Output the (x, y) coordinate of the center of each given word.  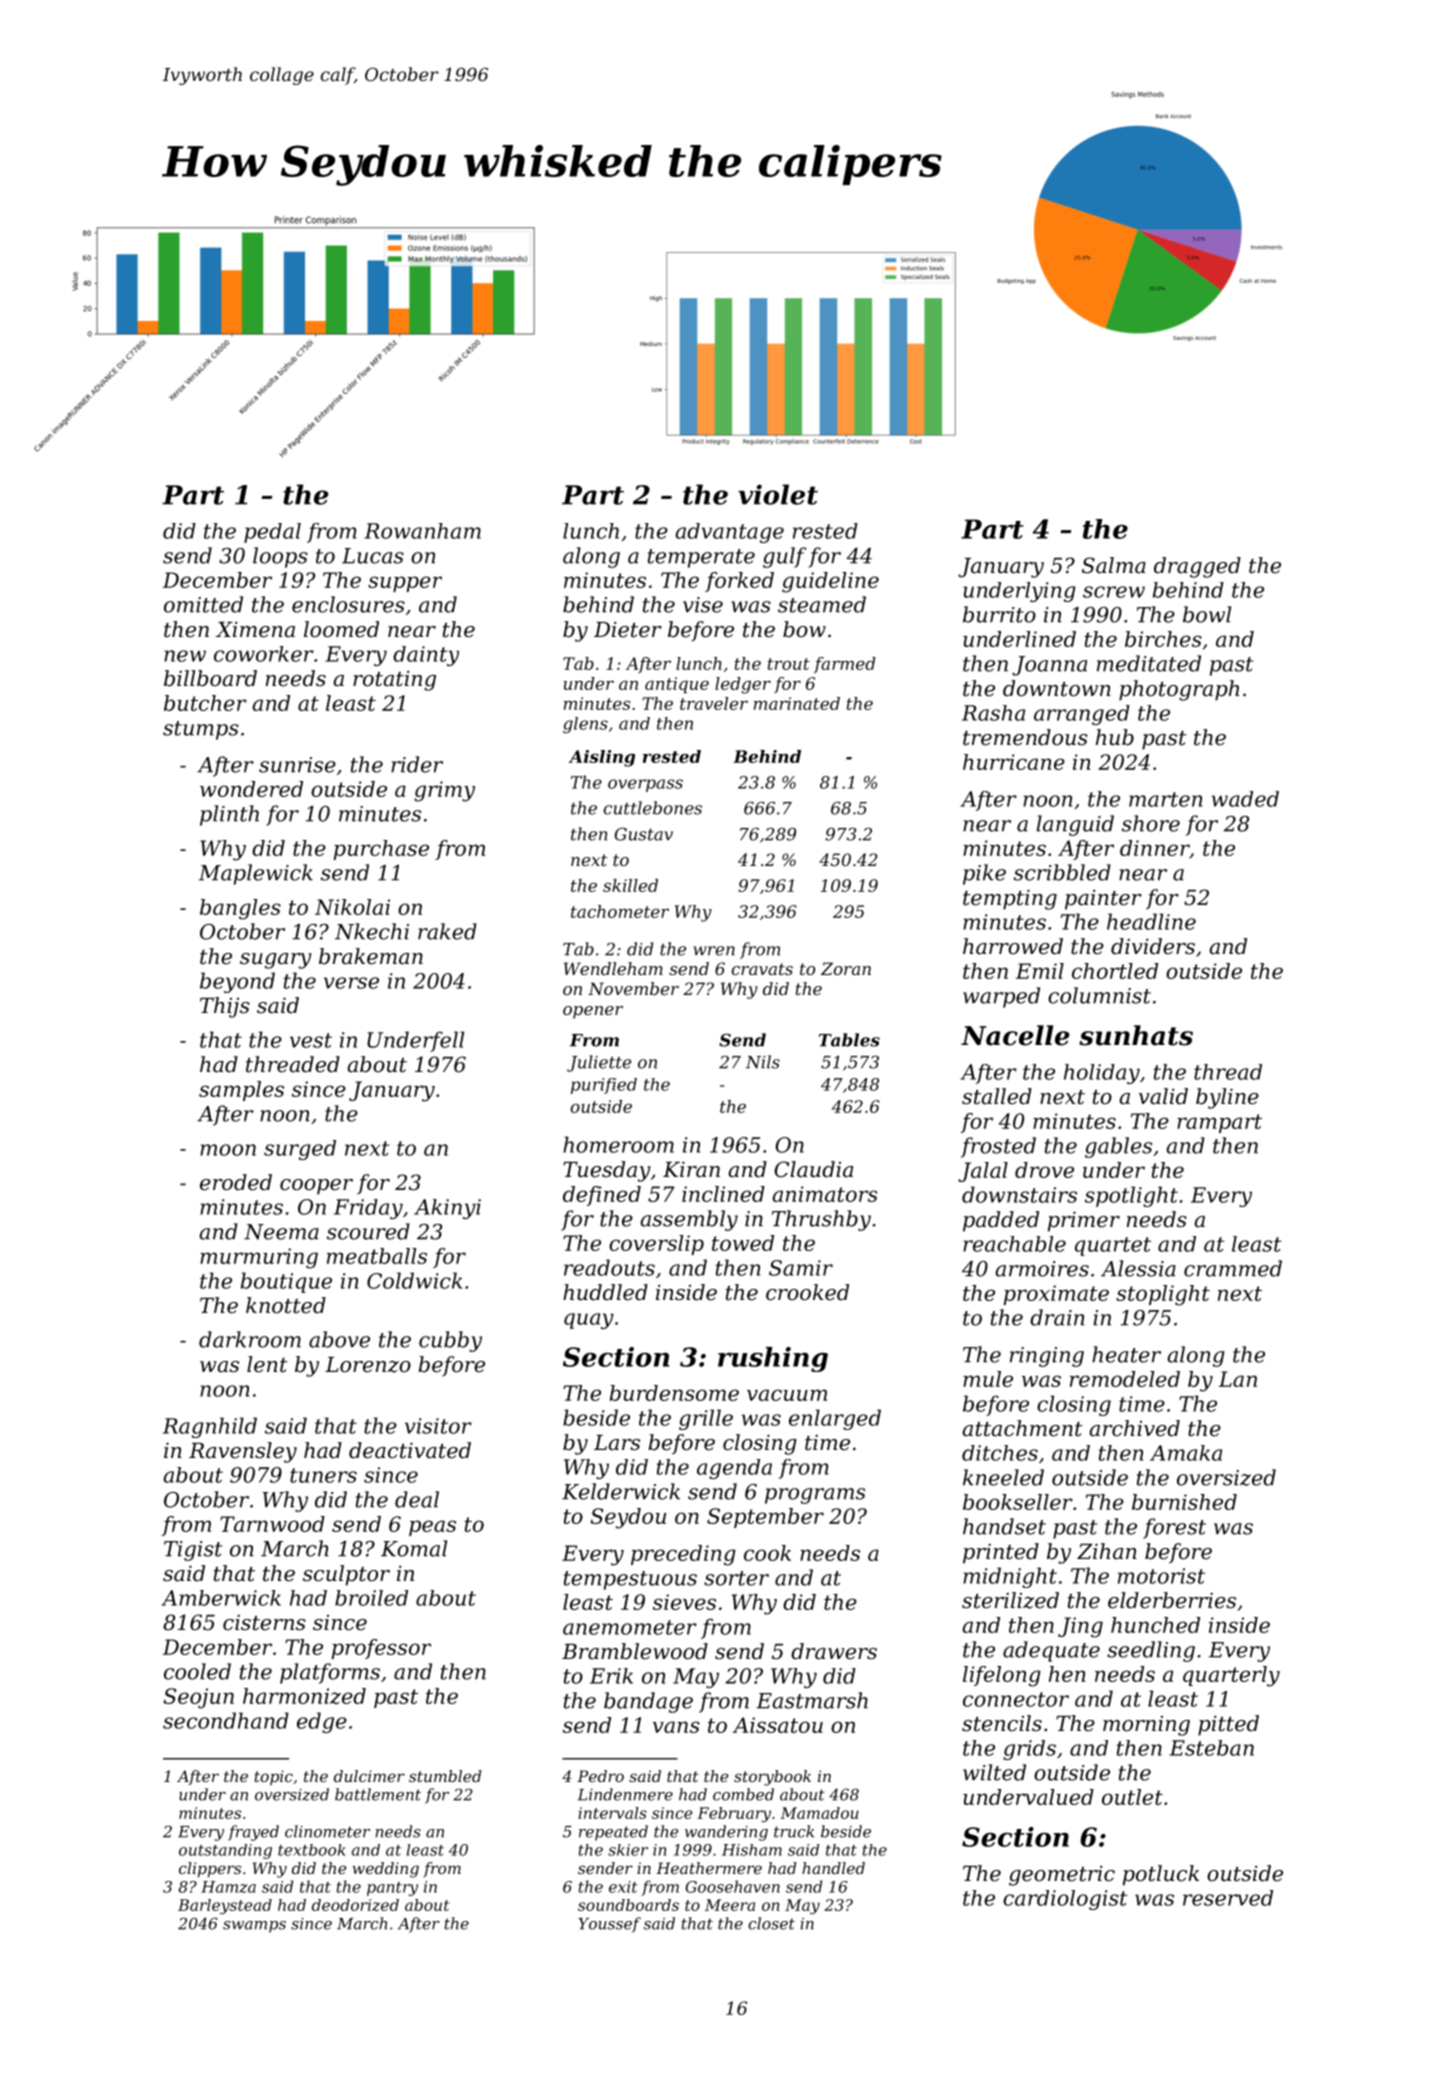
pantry (392, 1889)
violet (778, 494)
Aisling (602, 758)
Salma (1114, 565)
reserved (1228, 1898)
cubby (450, 1341)
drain (1057, 1317)
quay (589, 1321)
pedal (272, 533)
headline (1151, 921)
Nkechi (372, 931)
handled (833, 1868)
